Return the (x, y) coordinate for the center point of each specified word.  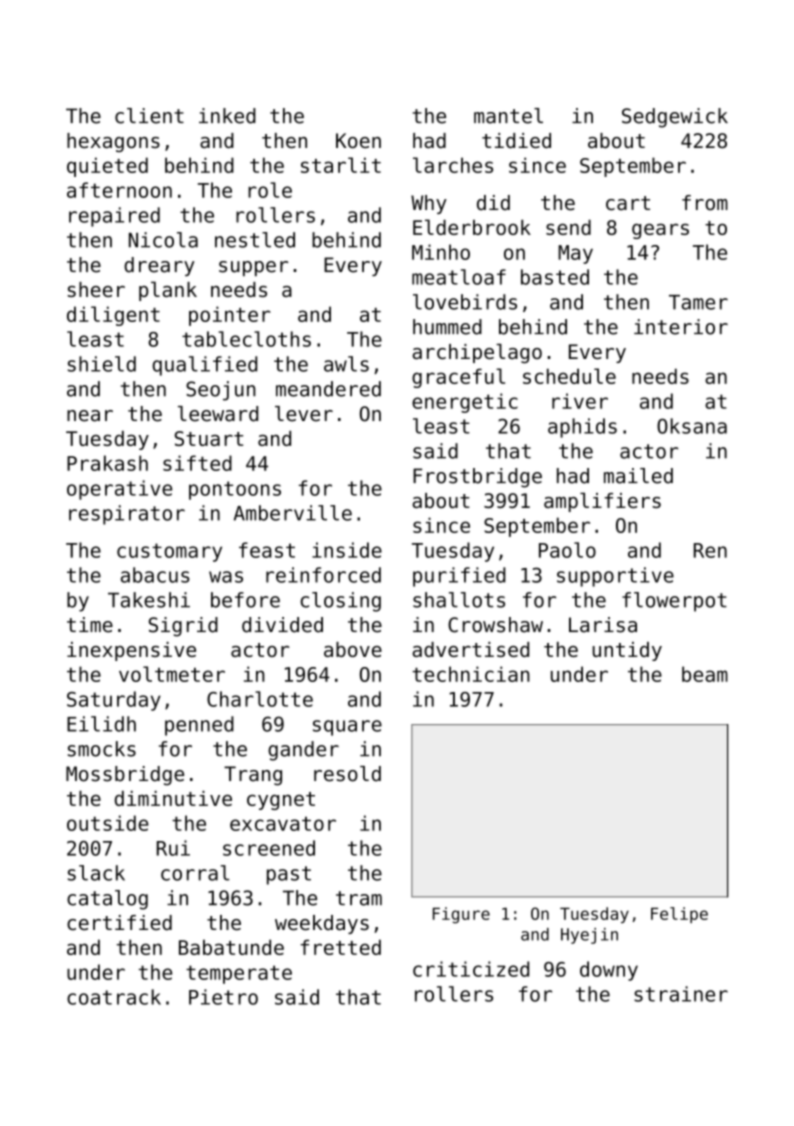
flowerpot (674, 602)
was (226, 577)
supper (253, 268)
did (493, 203)
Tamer (698, 302)
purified (459, 577)
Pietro (223, 997)
